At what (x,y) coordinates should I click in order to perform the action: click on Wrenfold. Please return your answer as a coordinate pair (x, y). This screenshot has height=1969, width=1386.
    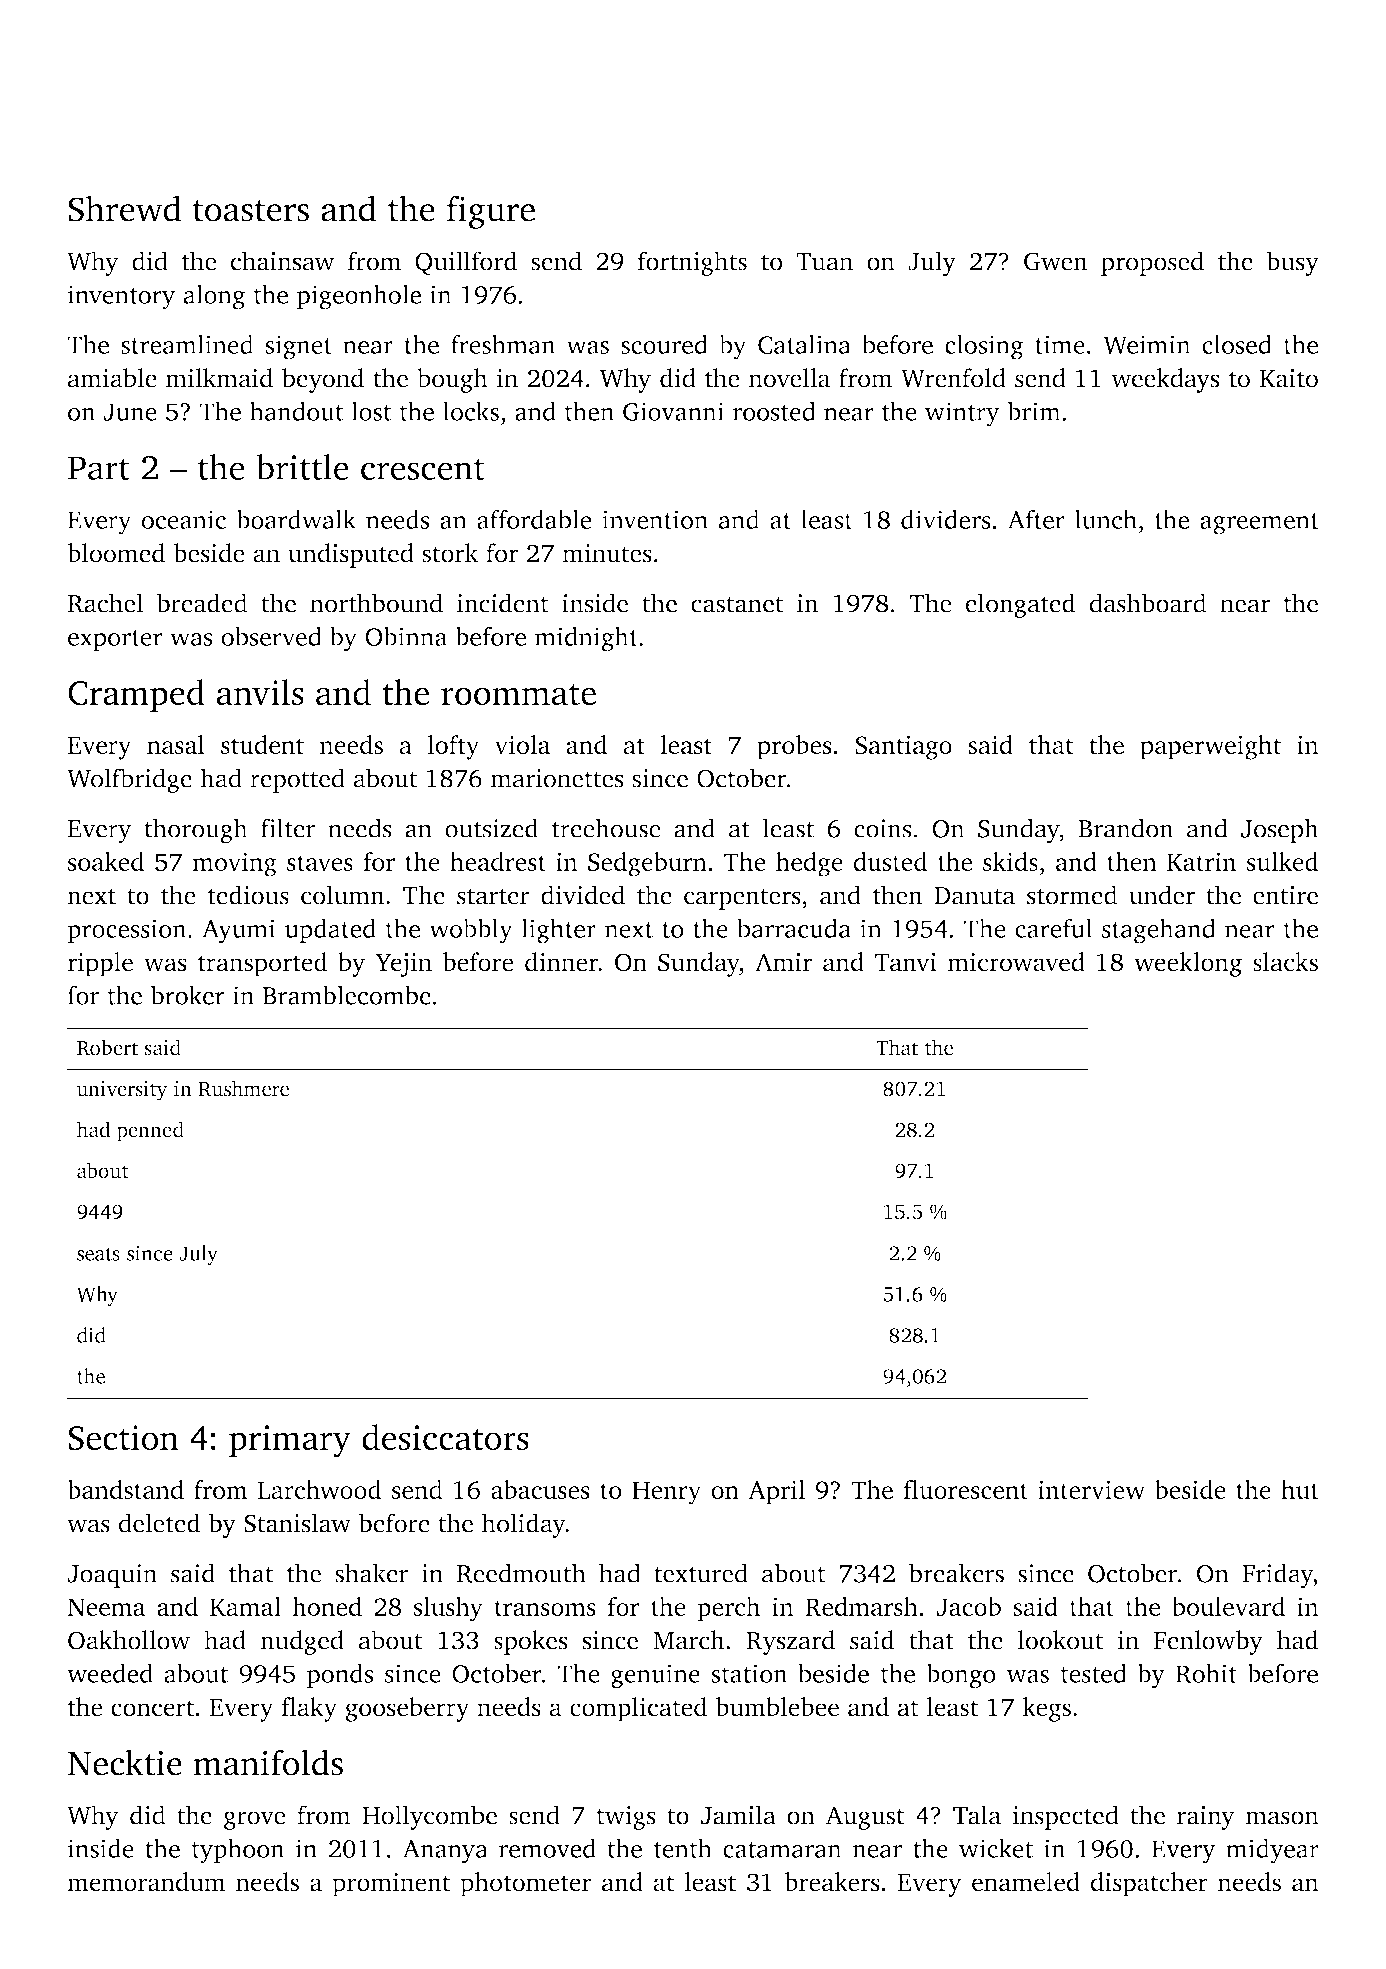
    Looking at the image, I should click on (953, 378).
